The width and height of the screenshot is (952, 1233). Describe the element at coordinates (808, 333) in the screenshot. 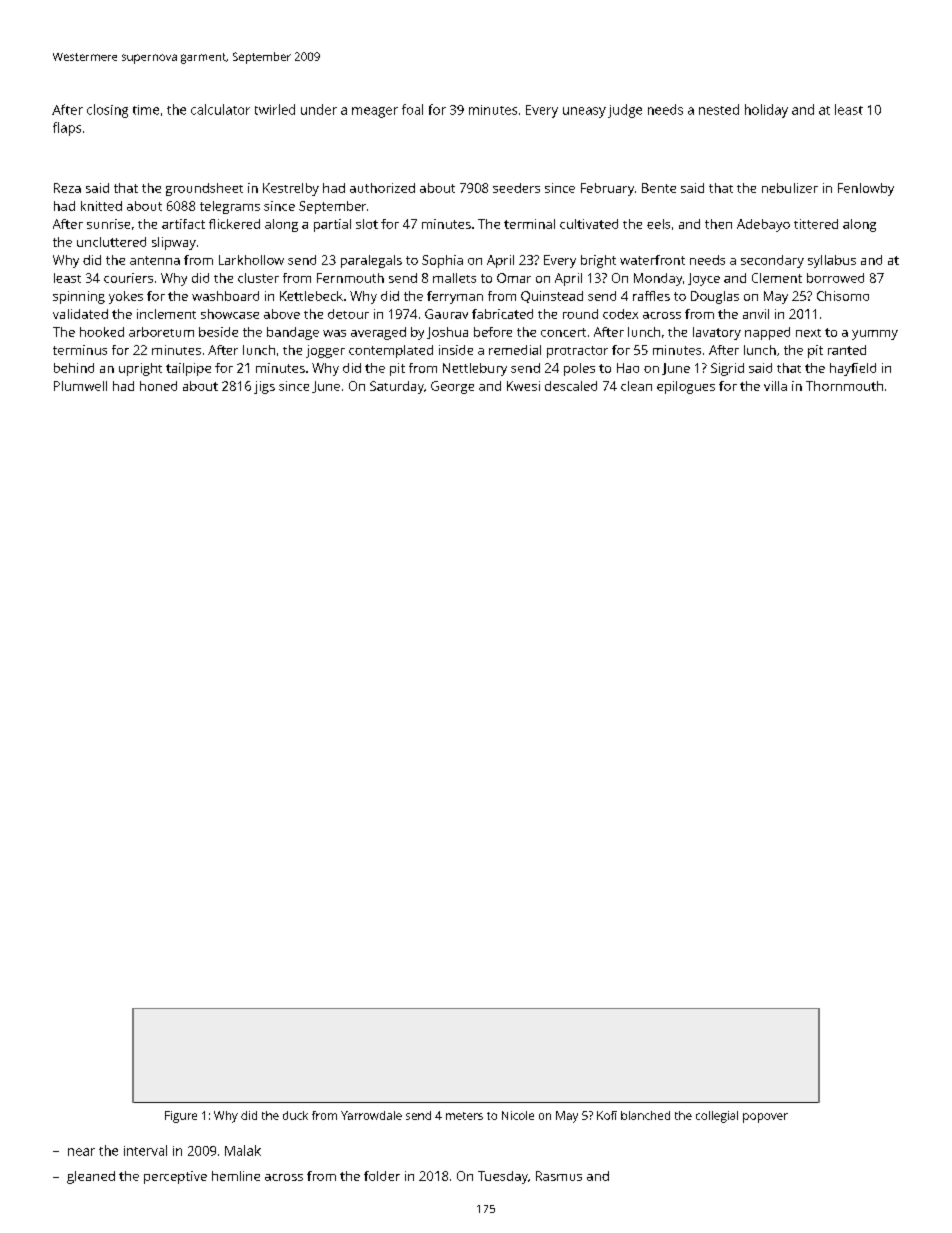

I see `next` at that location.
